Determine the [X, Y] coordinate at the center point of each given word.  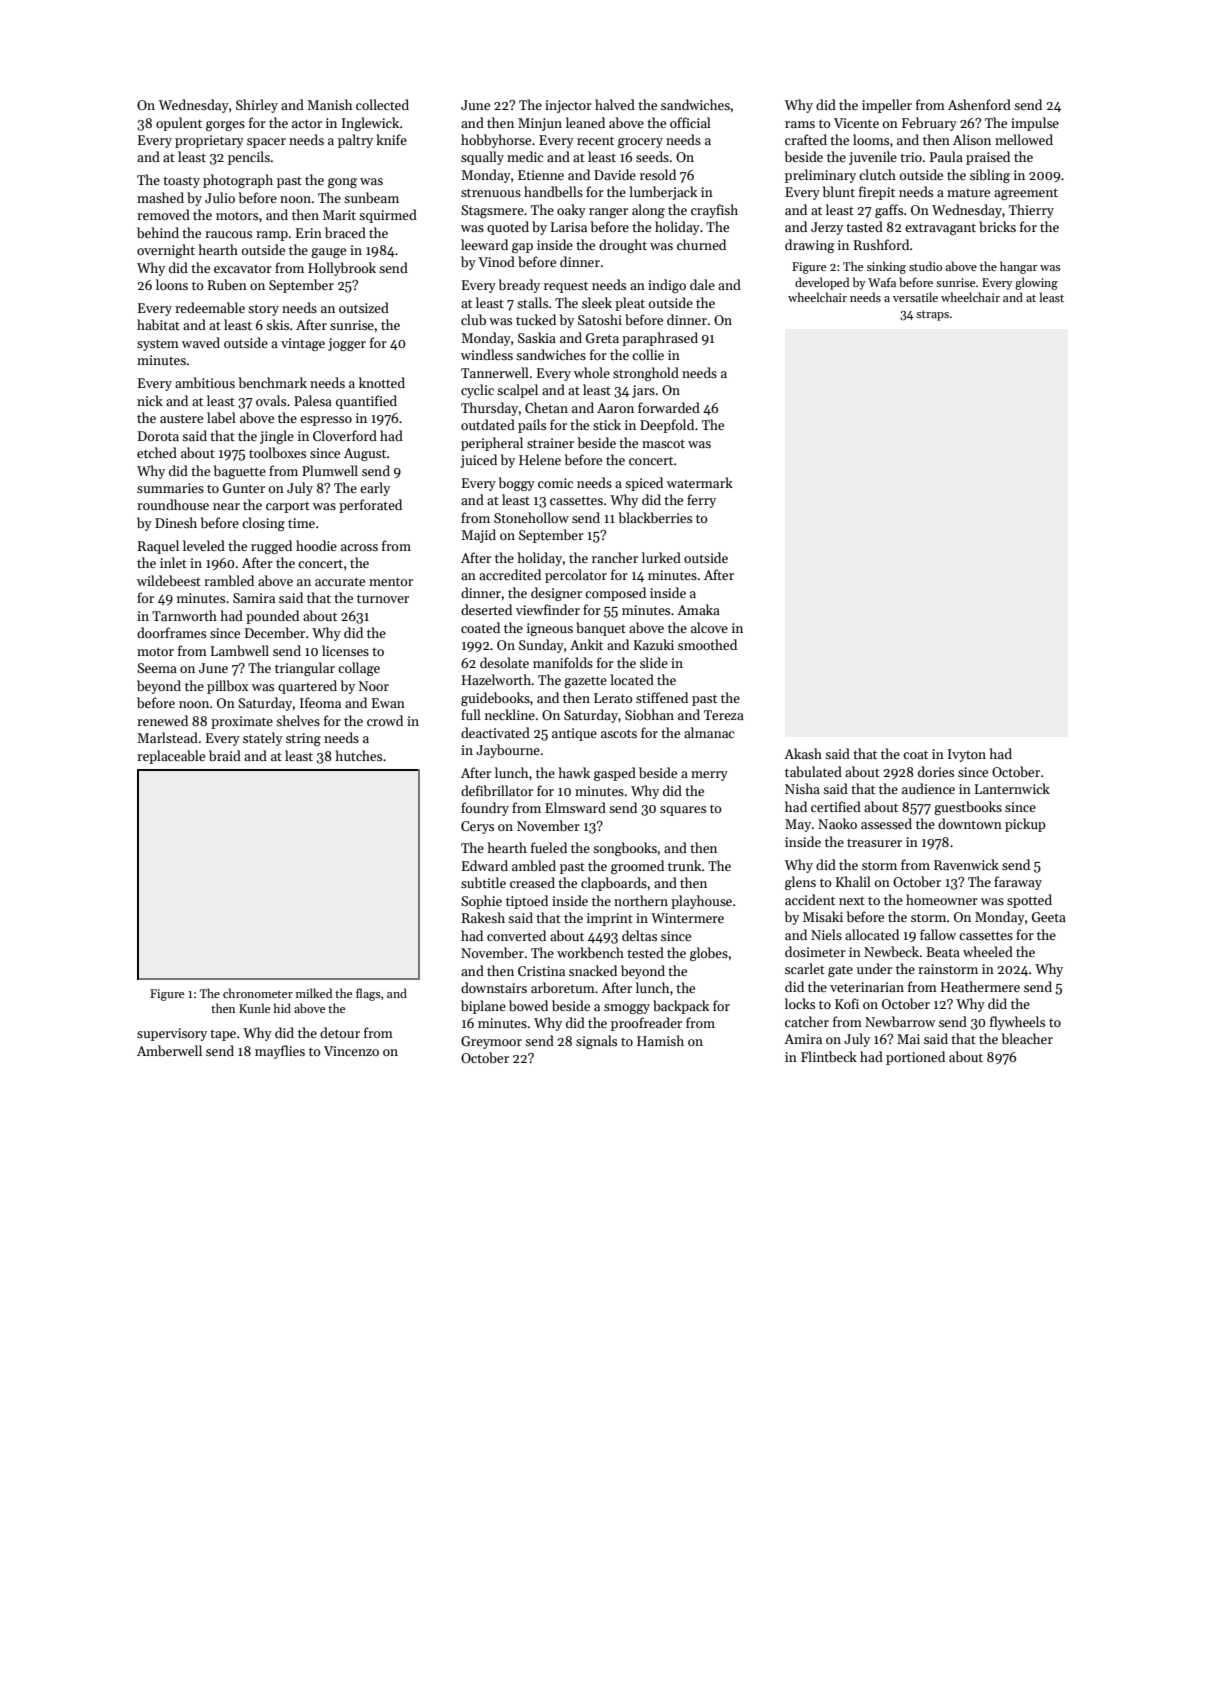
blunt [839, 191]
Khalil [853, 881]
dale [702, 284]
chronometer [258, 993]
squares [683, 811]
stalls [532, 302]
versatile [915, 297]
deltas [639, 935]
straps [932, 315]
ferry [701, 501]
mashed [160, 197]
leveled [204, 545]
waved [201, 342]
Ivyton [967, 755]
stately [263, 739]
